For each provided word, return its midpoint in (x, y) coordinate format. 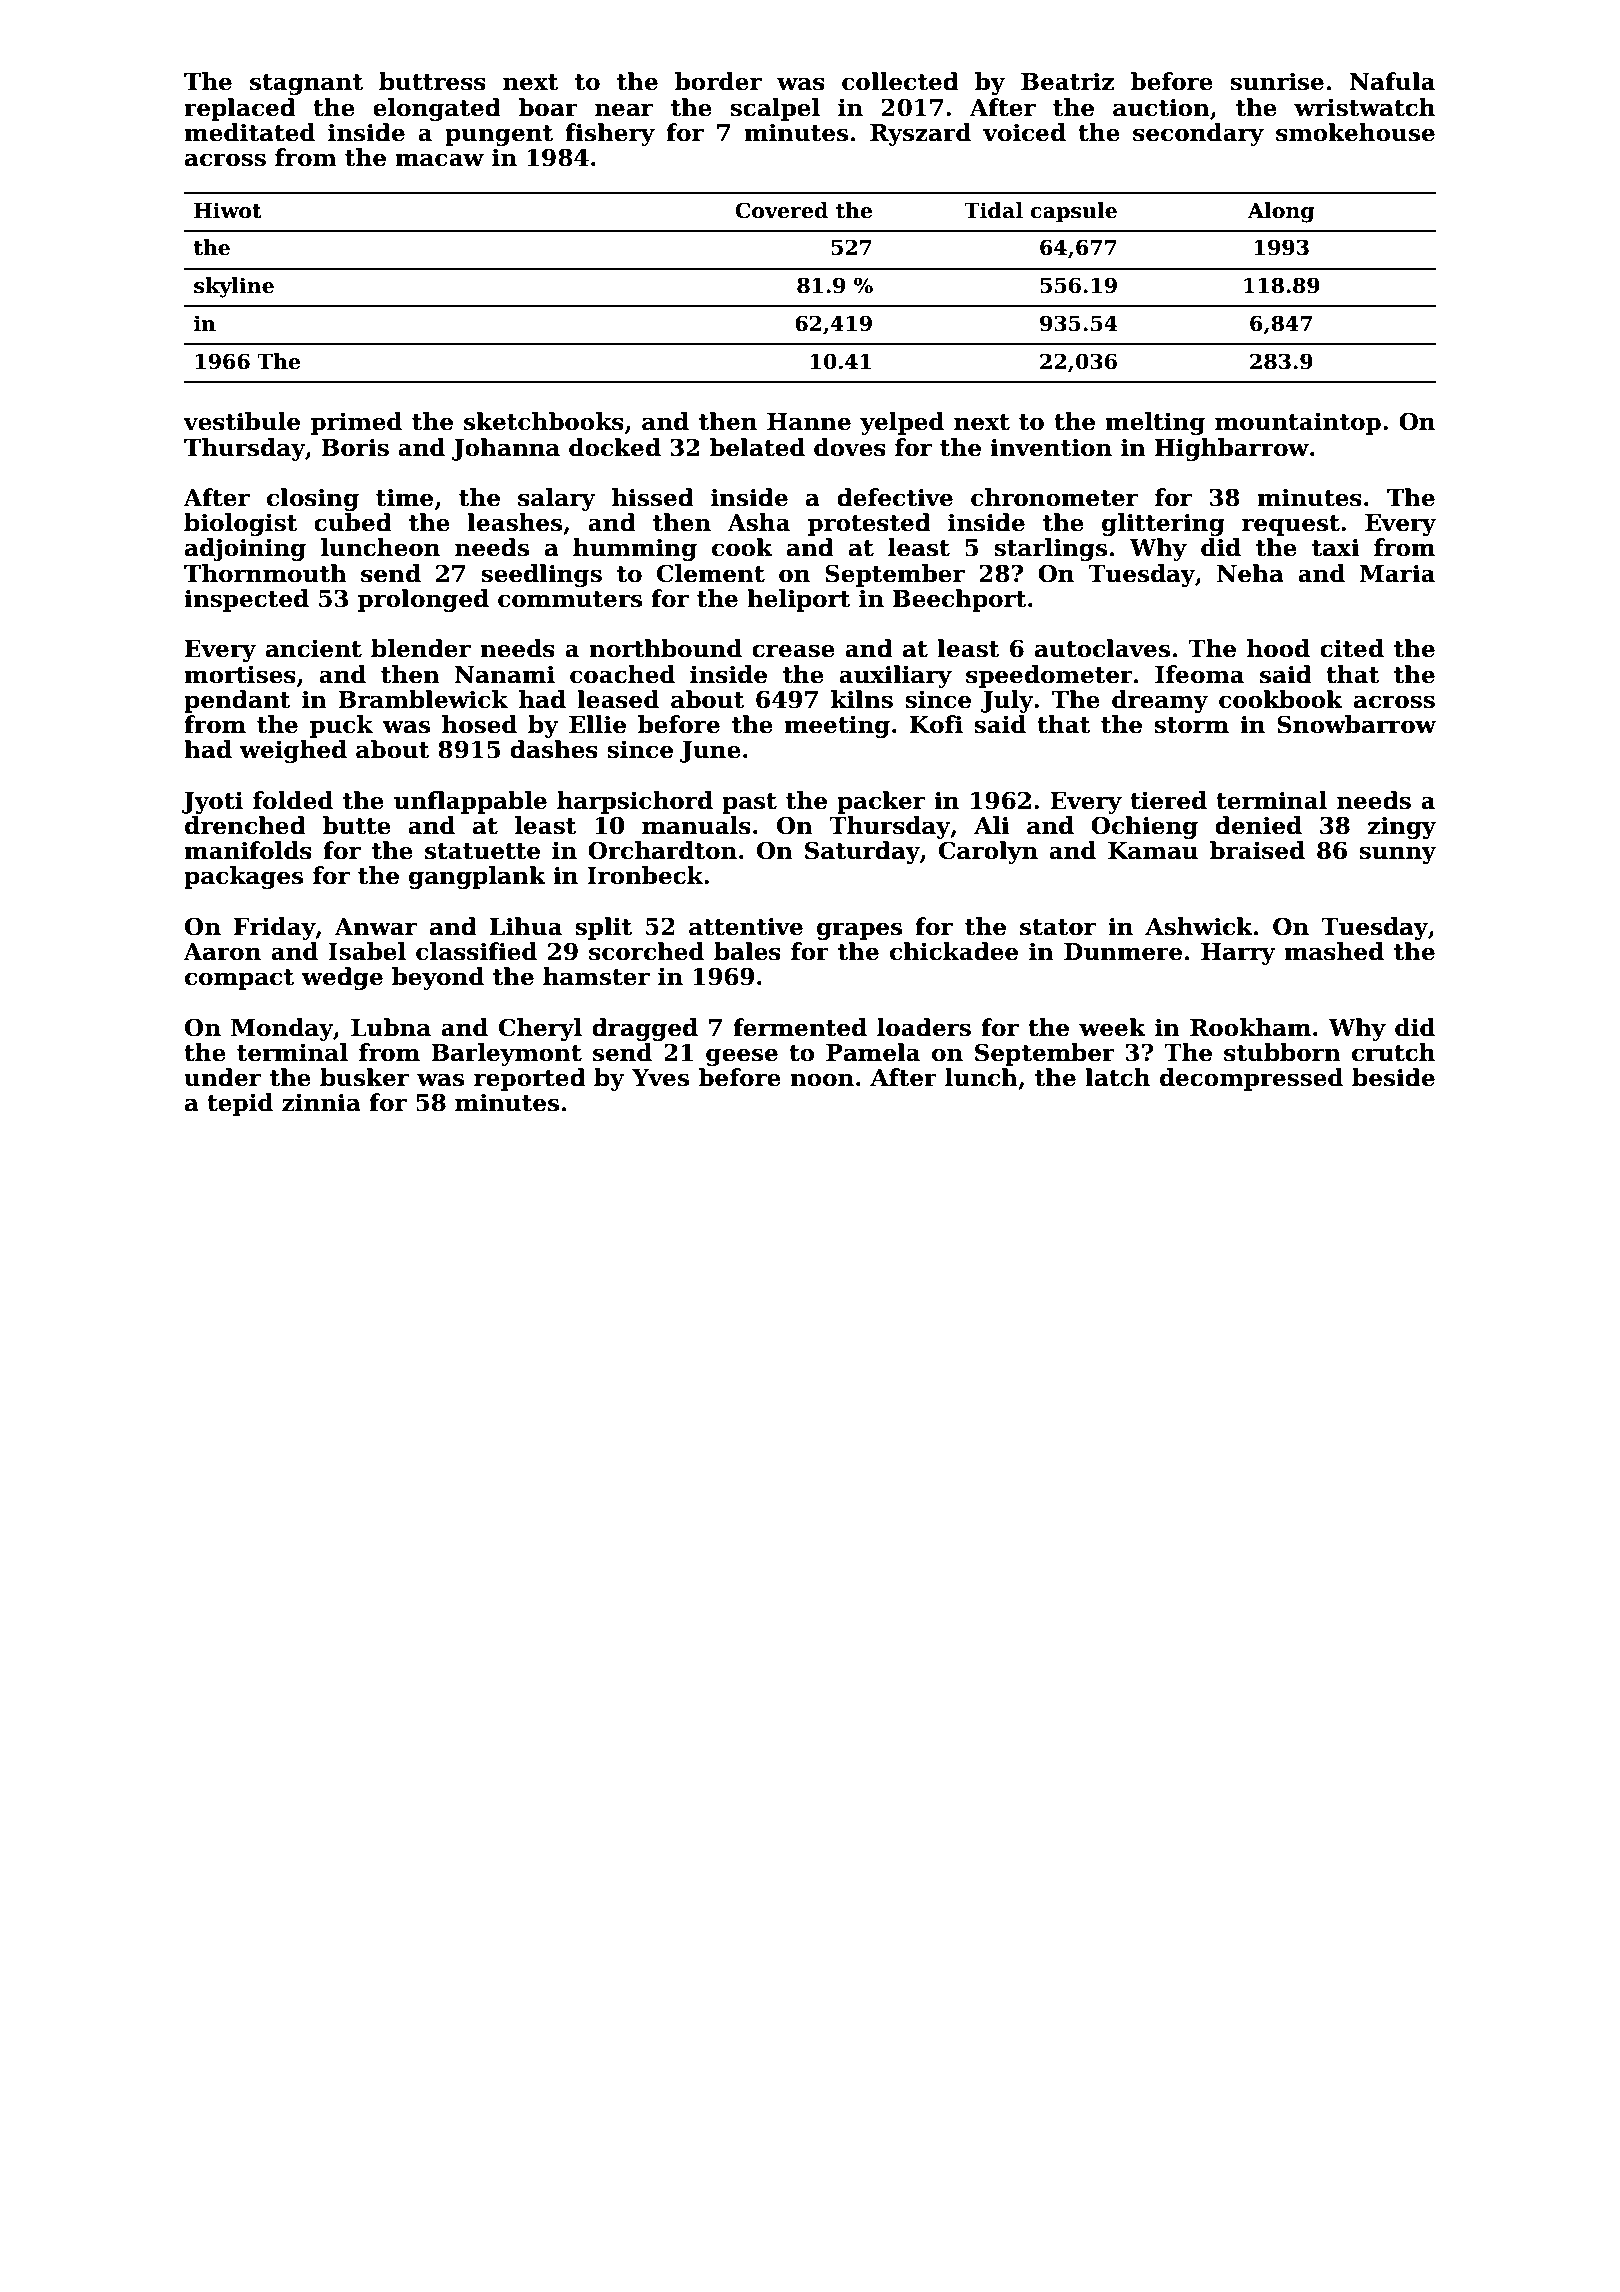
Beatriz (1067, 81)
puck (341, 726)
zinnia (321, 1102)
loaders (924, 1027)
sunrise (1277, 81)
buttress (432, 81)
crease (793, 651)
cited (1352, 648)
